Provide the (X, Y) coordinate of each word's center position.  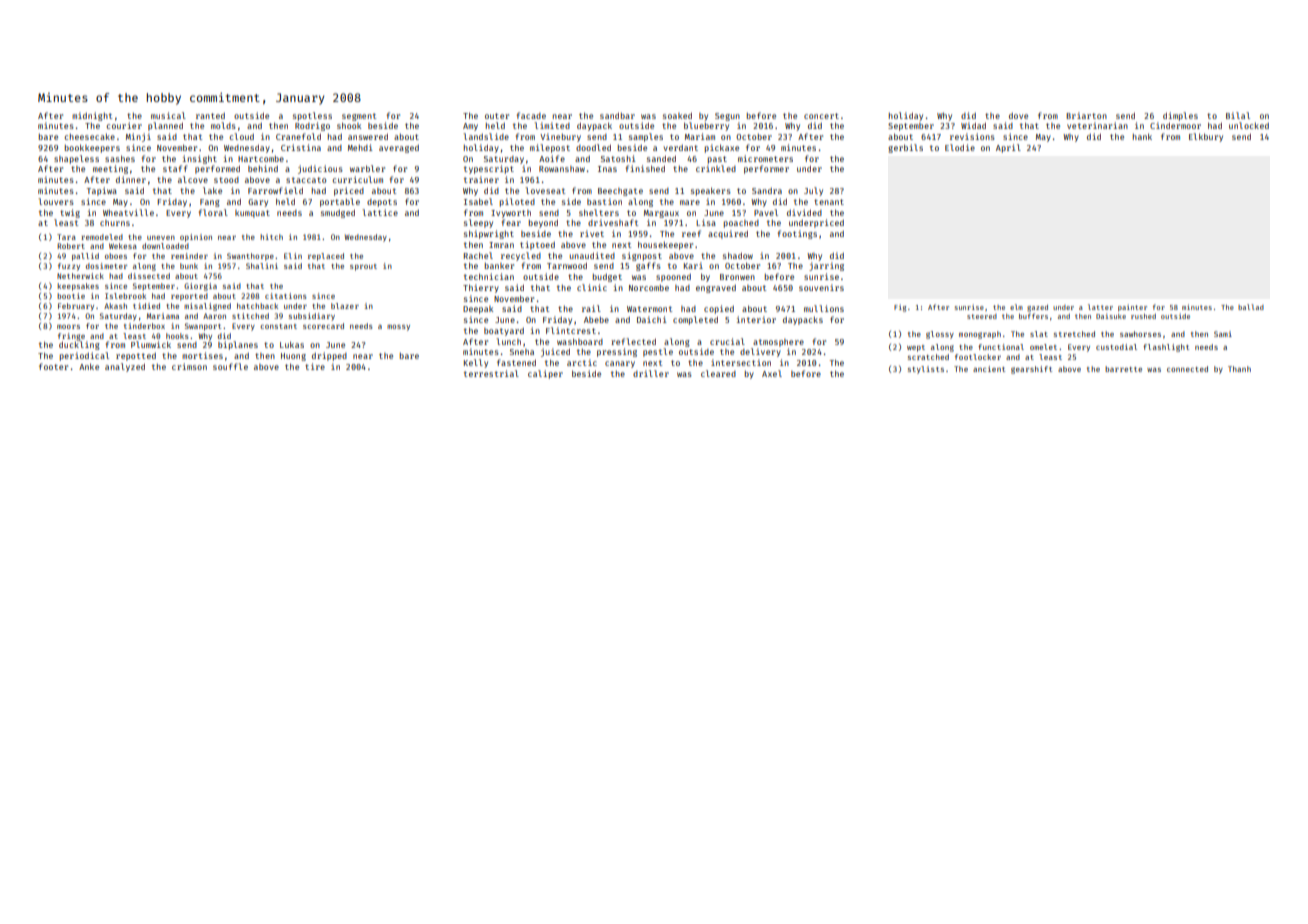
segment (359, 117)
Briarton (1086, 115)
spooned (673, 278)
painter (1132, 308)
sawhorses (1140, 334)
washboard (580, 342)
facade (531, 115)
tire (315, 366)
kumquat (252, 214)
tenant (829, 202)
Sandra (767, 191)
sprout (363, 267)
